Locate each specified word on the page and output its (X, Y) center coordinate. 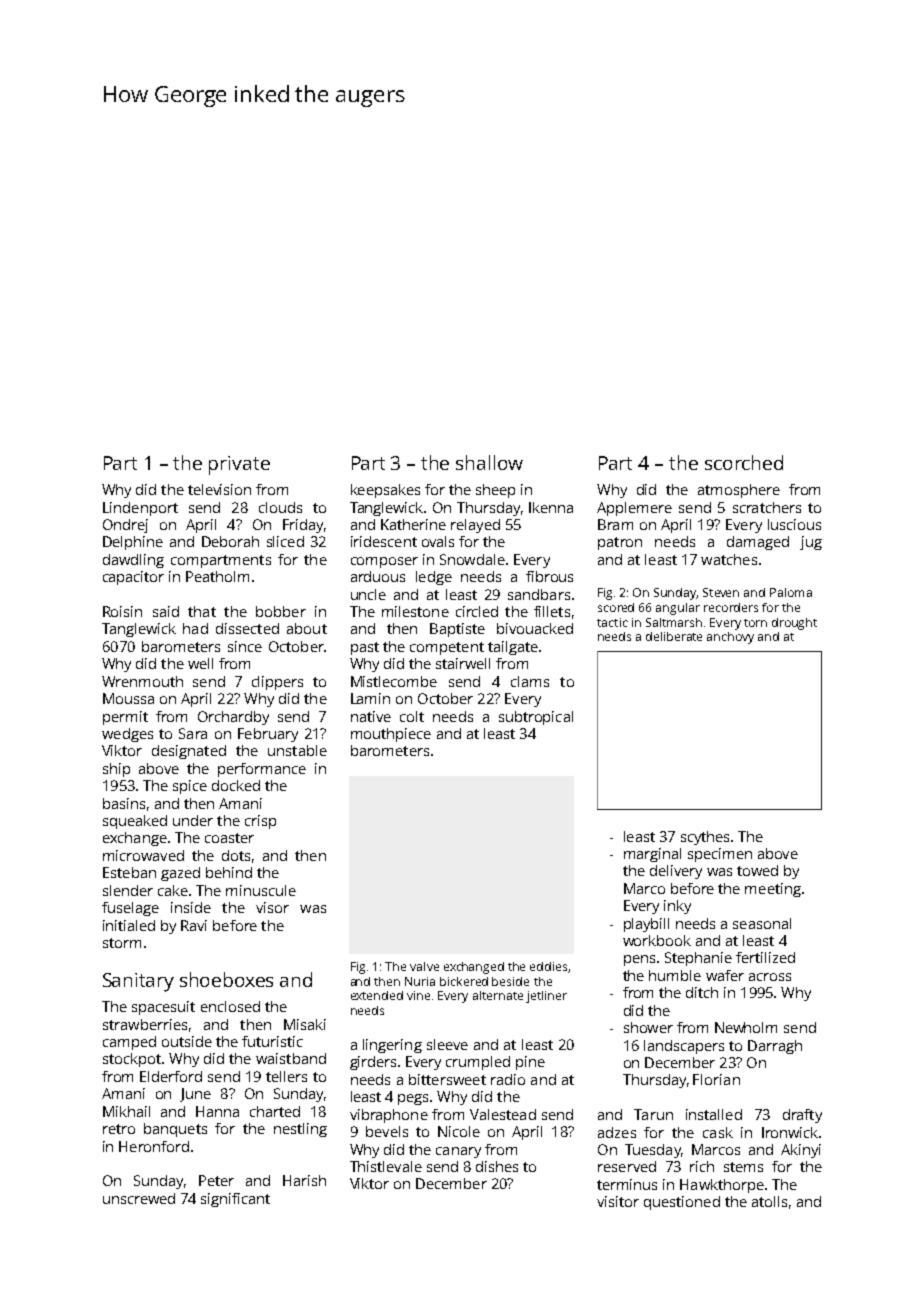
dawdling (133, 561)
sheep (495, 491)
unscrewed (139, 1198)
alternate (498, 995)
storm (122, 943)
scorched (744, 462)
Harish (304, 1180)
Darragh (775, 1047)
